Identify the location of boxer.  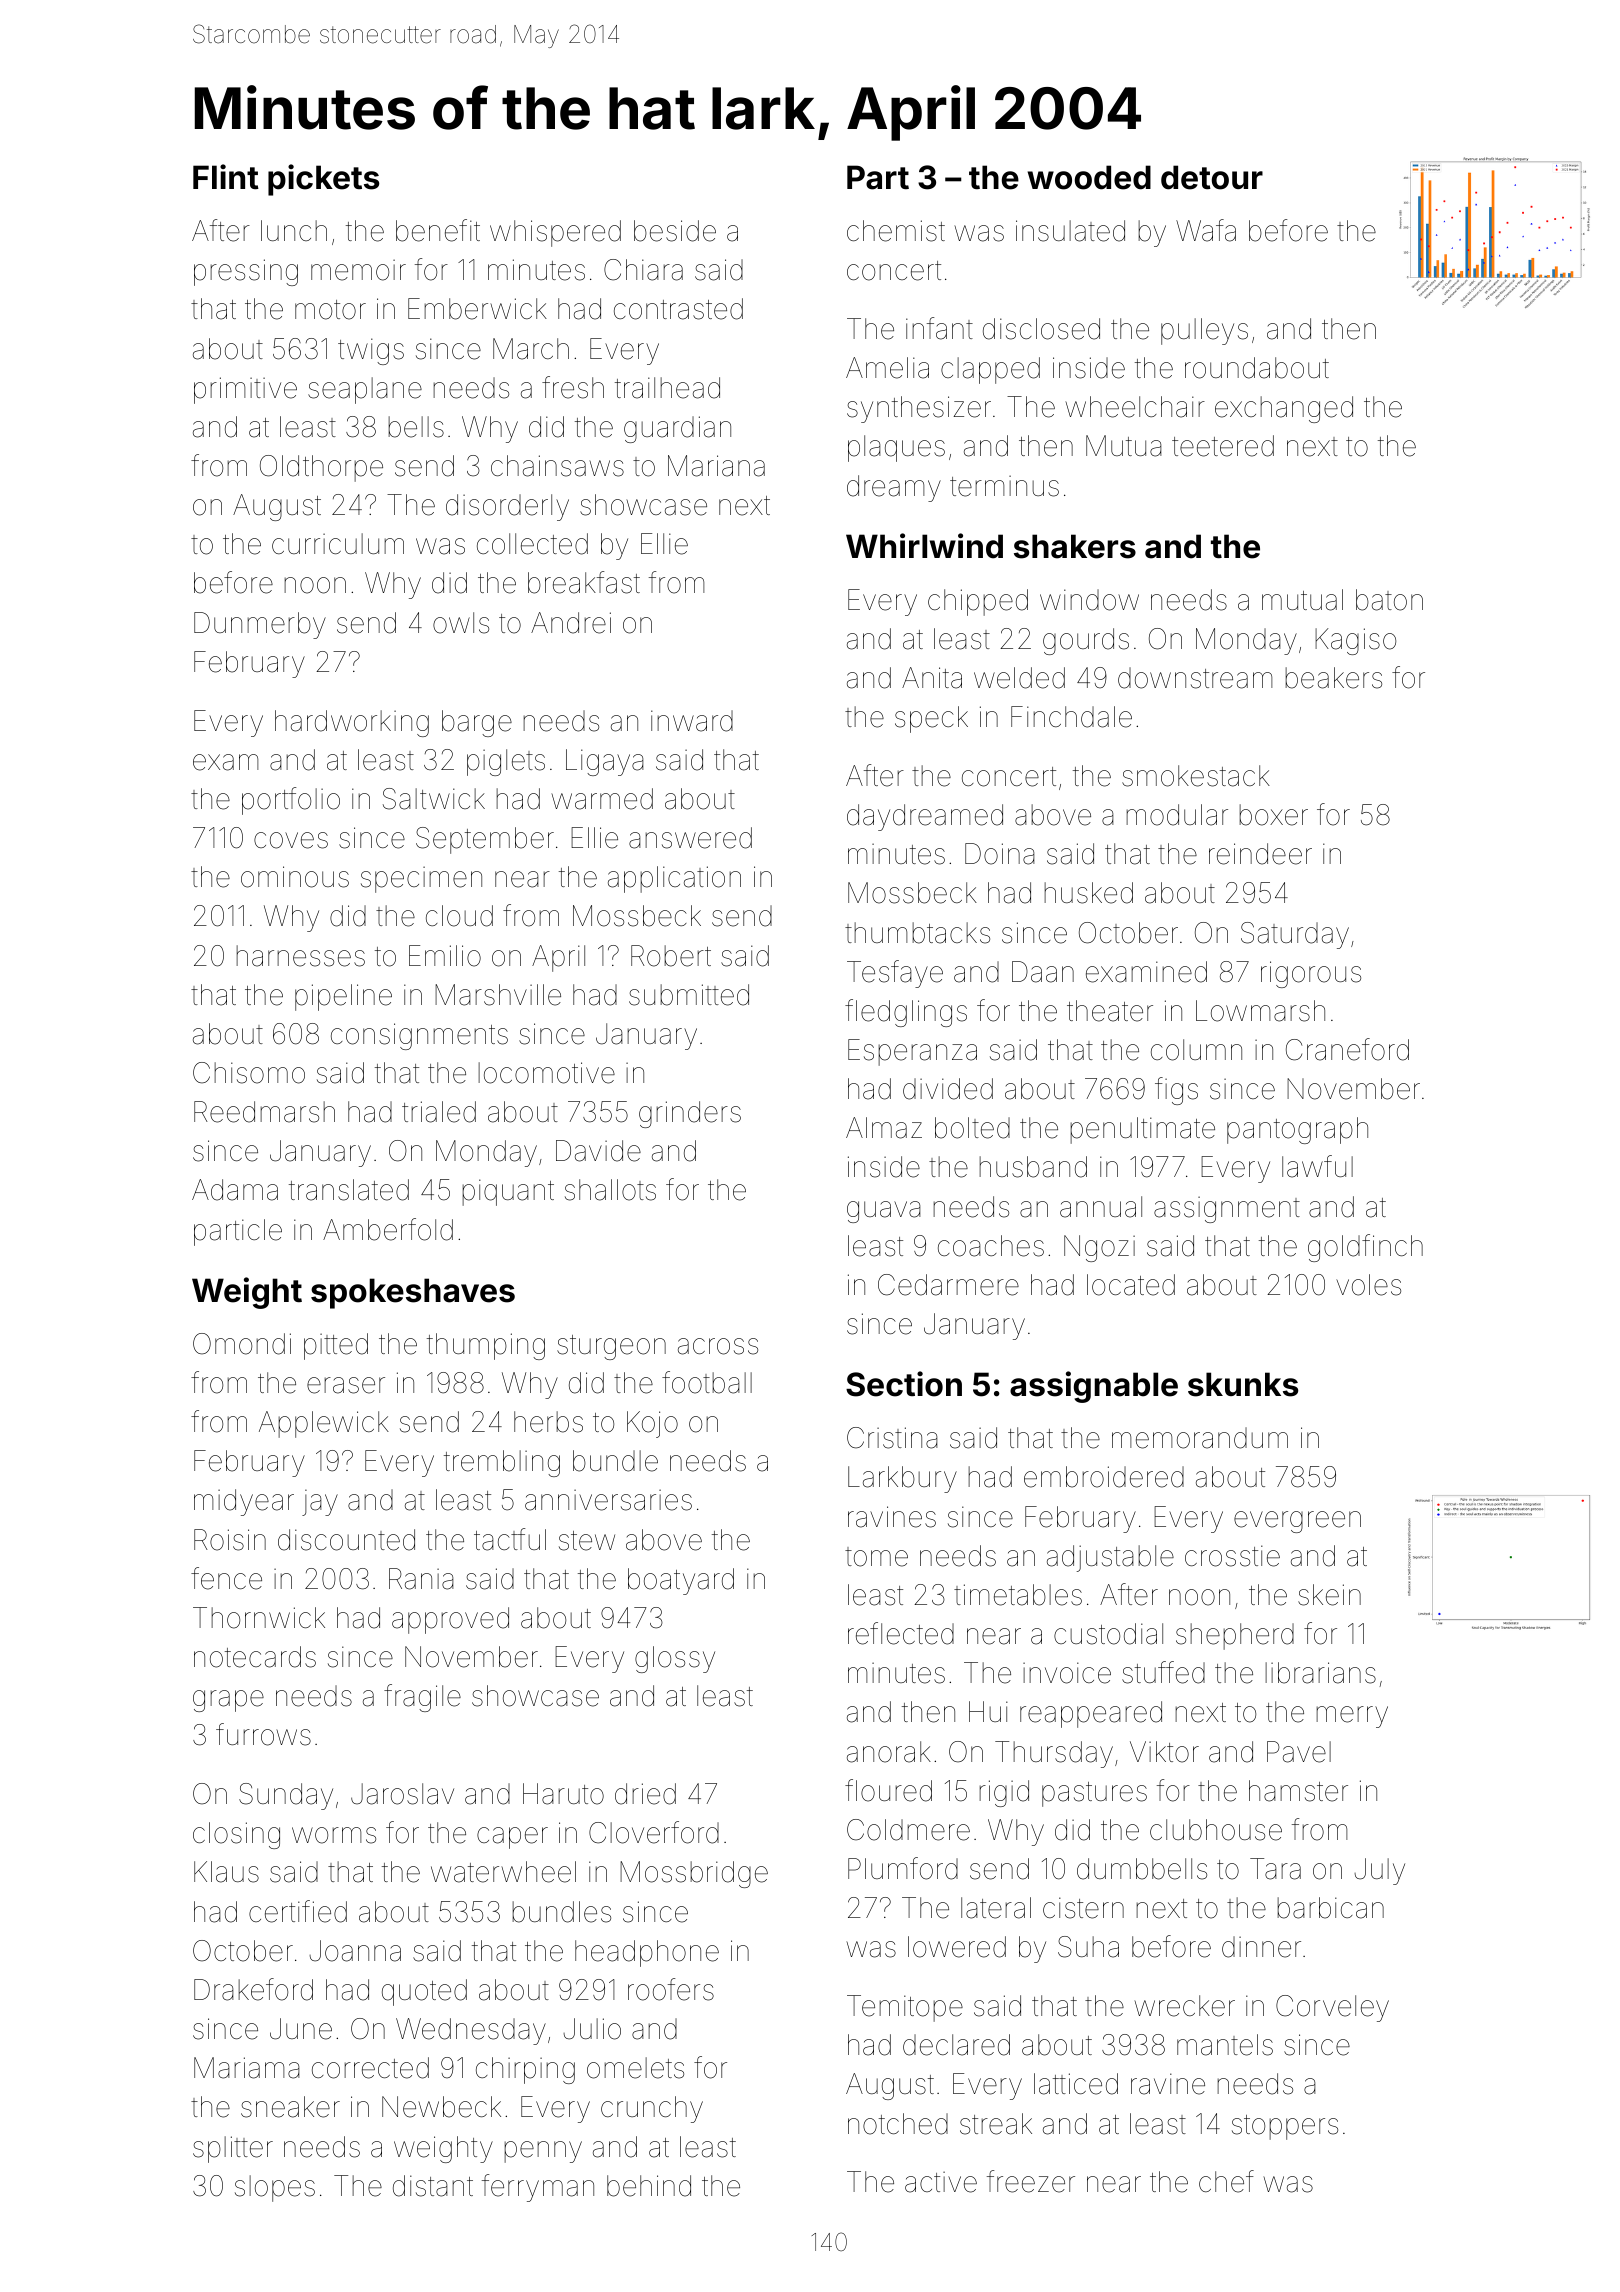
(1273, 815).
